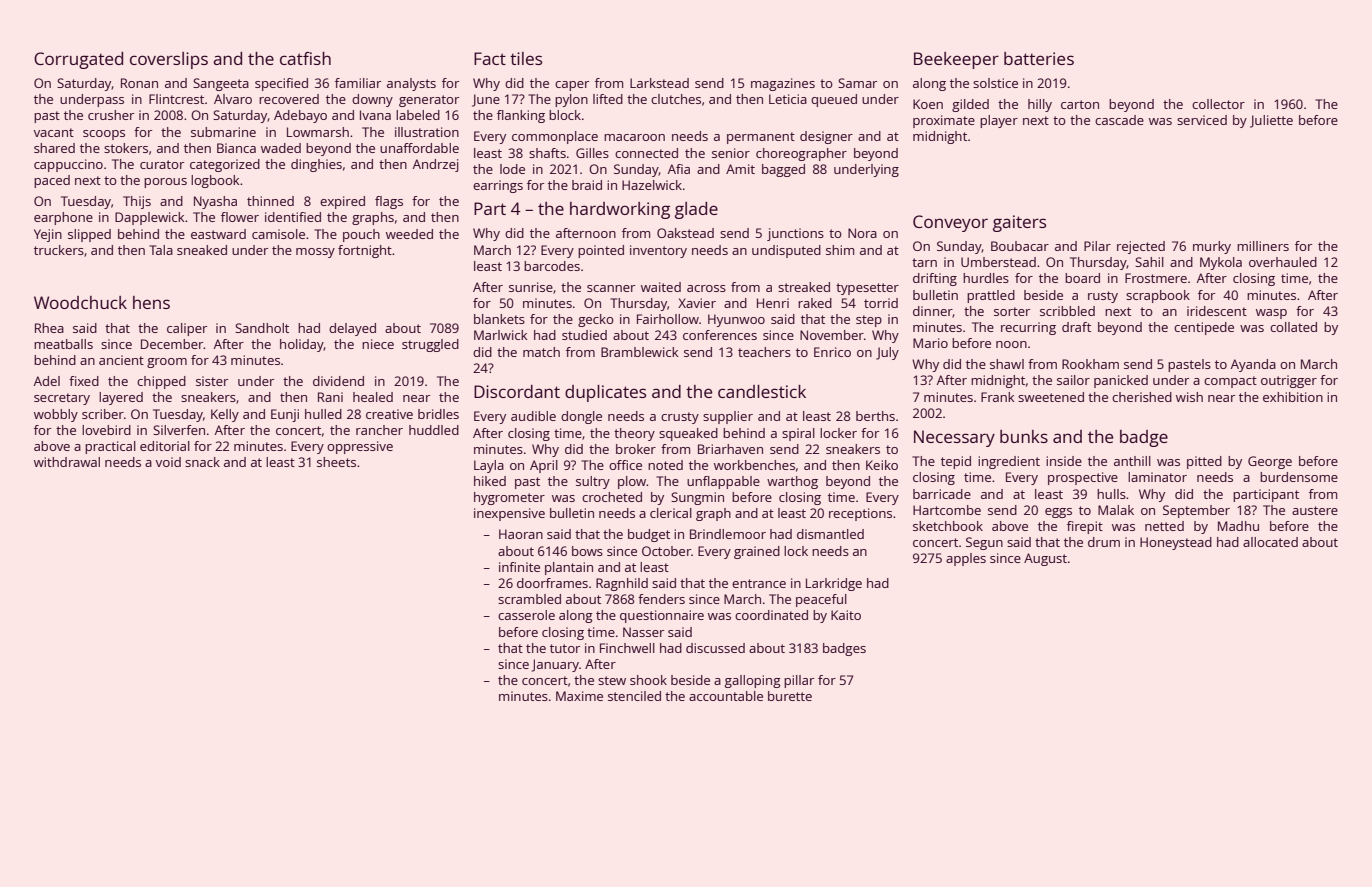 The height and width of the image is (887, 1372). What do you see at coordinates (1204, 462) in the image?
I see `pitted` at bounding box center [1204, 462].
